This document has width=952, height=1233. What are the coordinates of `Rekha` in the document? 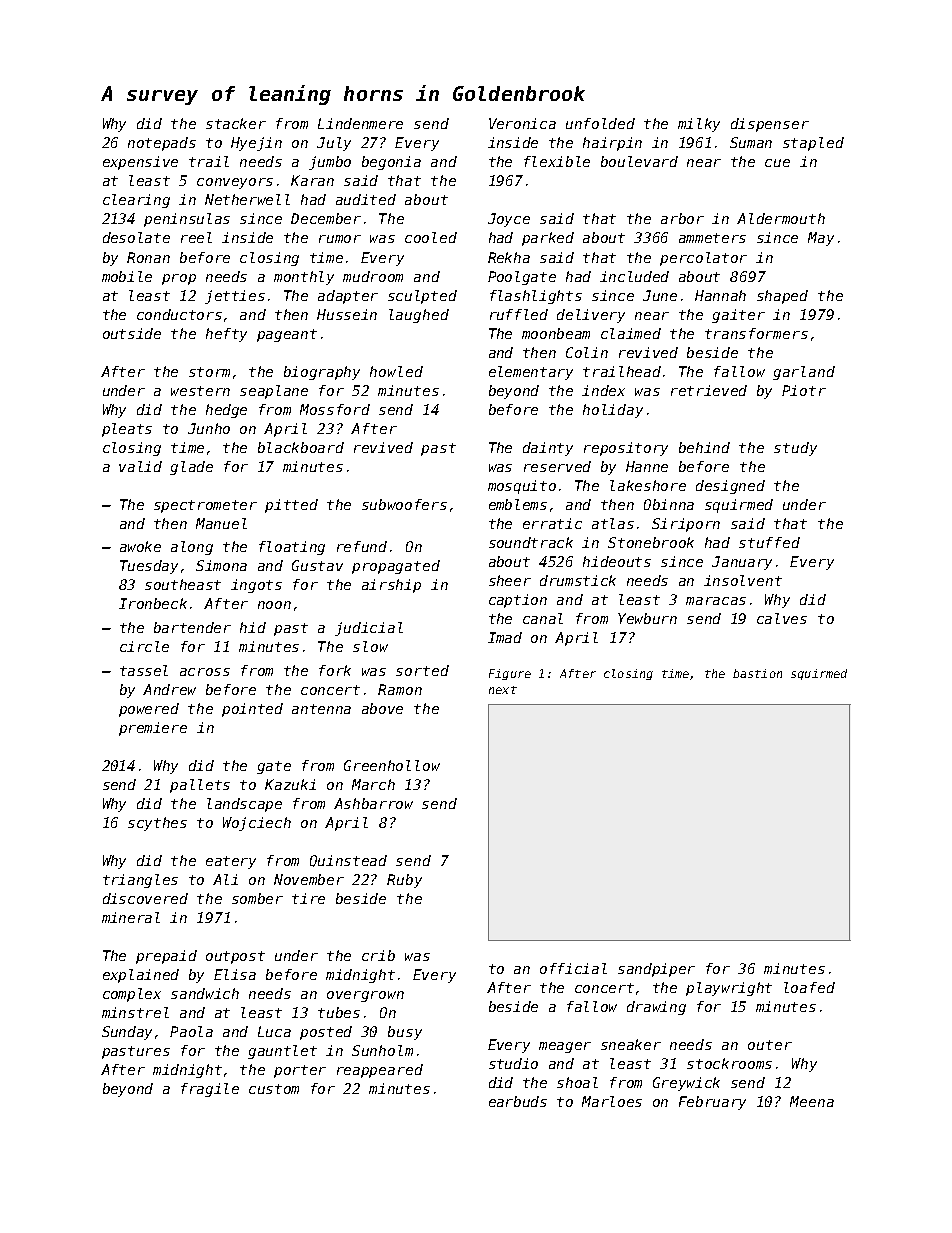 It's located at (509, 257).
